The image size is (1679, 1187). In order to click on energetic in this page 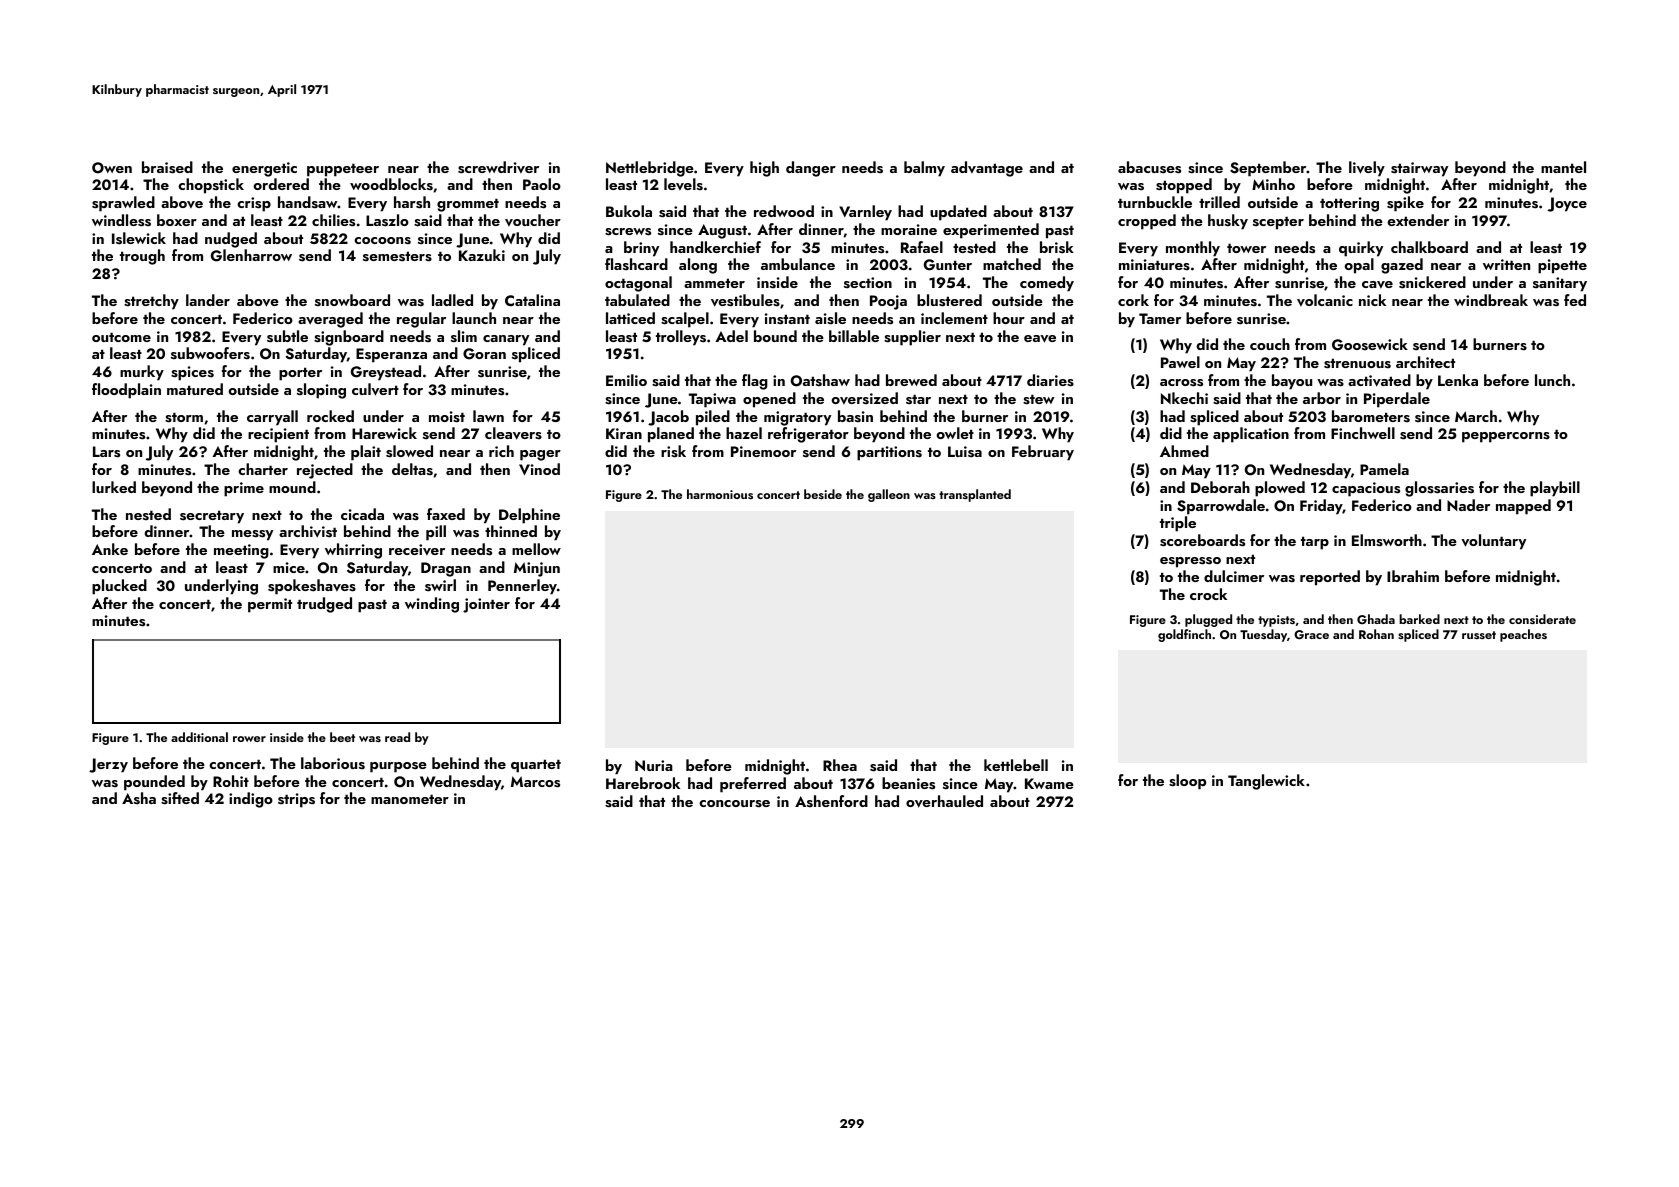, I will do `click(264, 169)`.
